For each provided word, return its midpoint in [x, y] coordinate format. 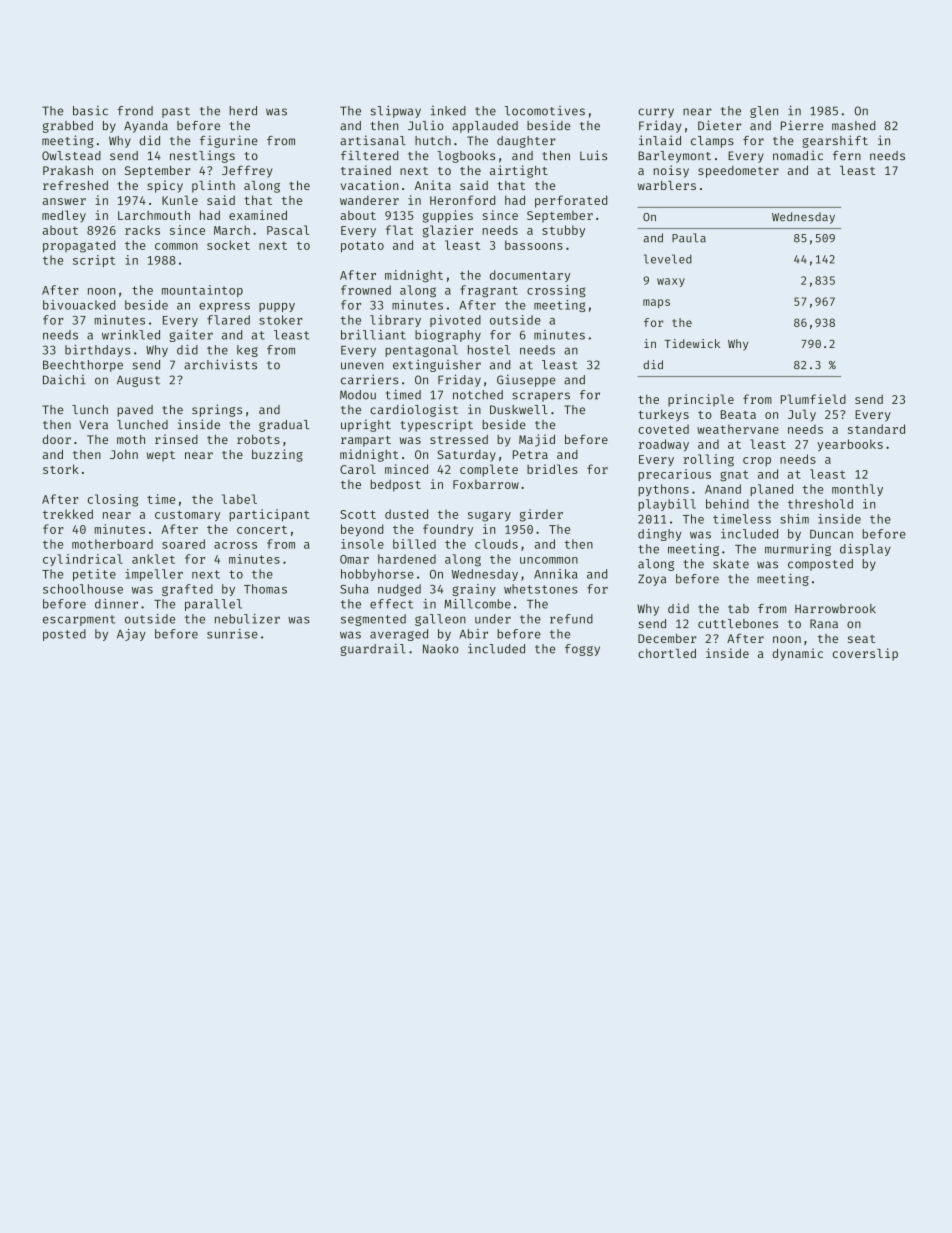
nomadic [798, 155]
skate [731, 564]
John [124, 454]
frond [135, 111]
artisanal [373, 140]
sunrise [232, 634]
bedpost [395, 485]
